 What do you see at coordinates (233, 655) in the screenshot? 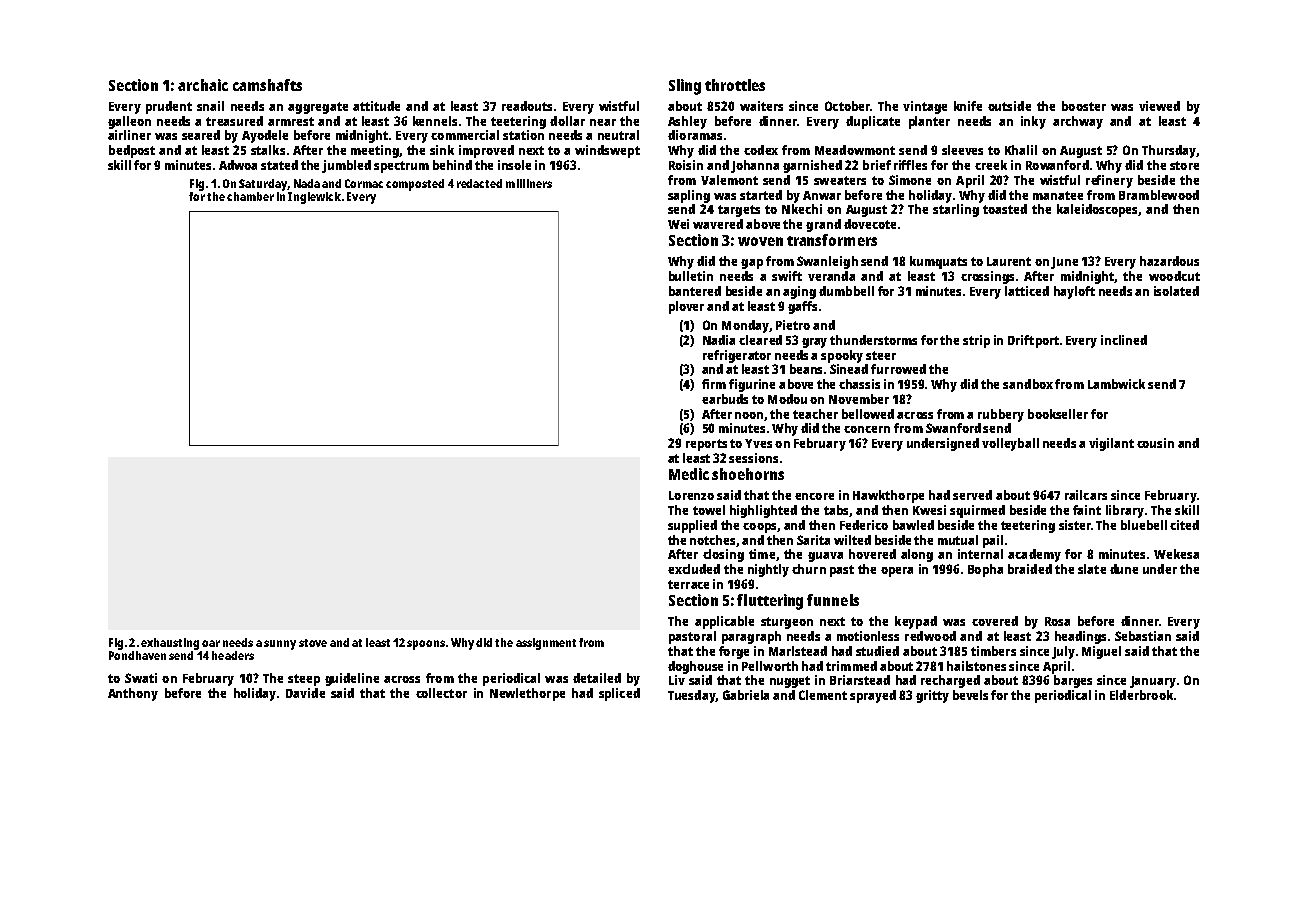
I see `headers` at bounding box center [233, 655].
